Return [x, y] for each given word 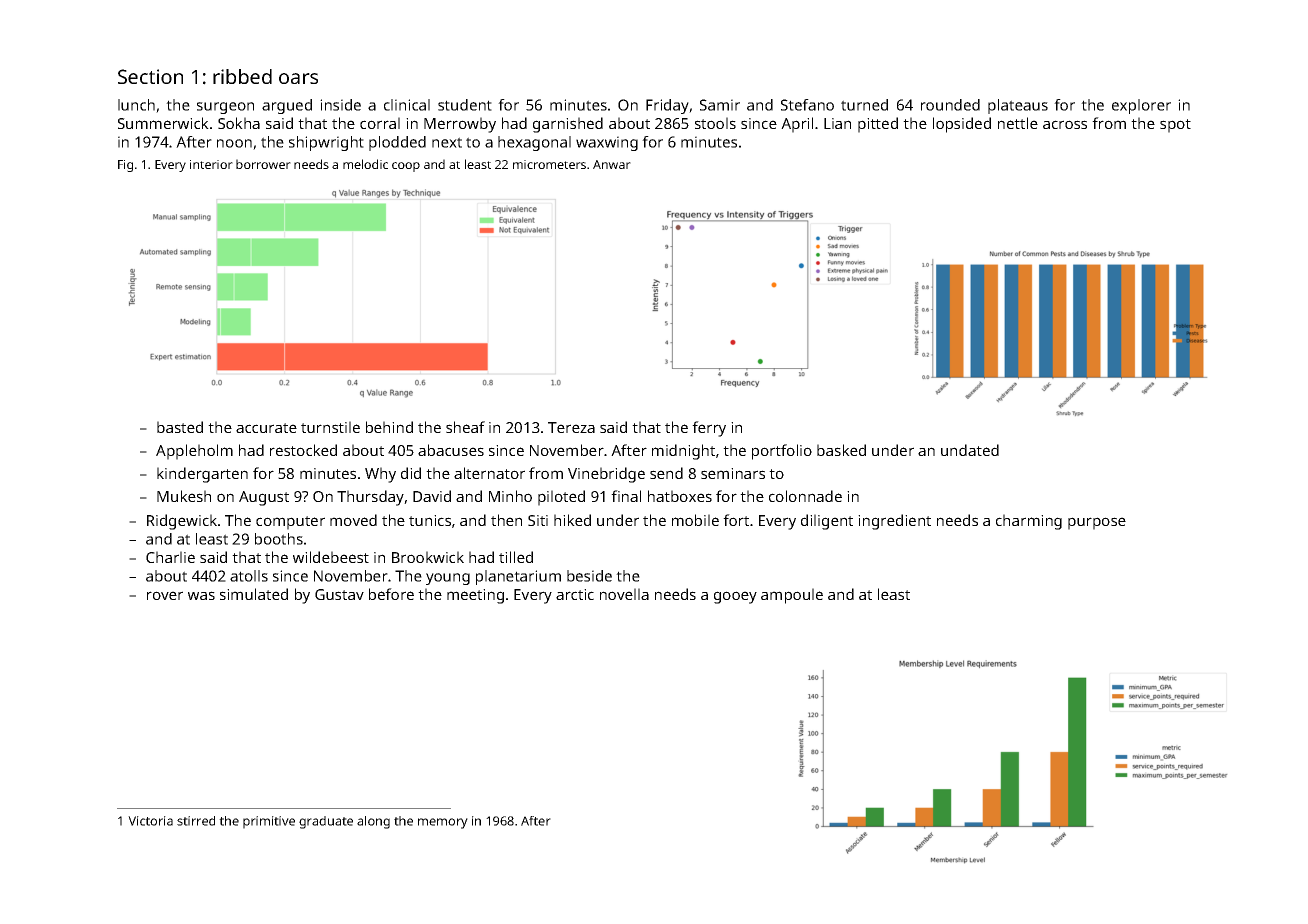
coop [406, 167]
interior [211, 164]
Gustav [339, 594]
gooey [735, 597]
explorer [1141, 106]
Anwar [612, 164]
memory [443, 823]
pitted [878, 125]
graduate [326, 822]
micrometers [549, 164]
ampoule [792, 596]
